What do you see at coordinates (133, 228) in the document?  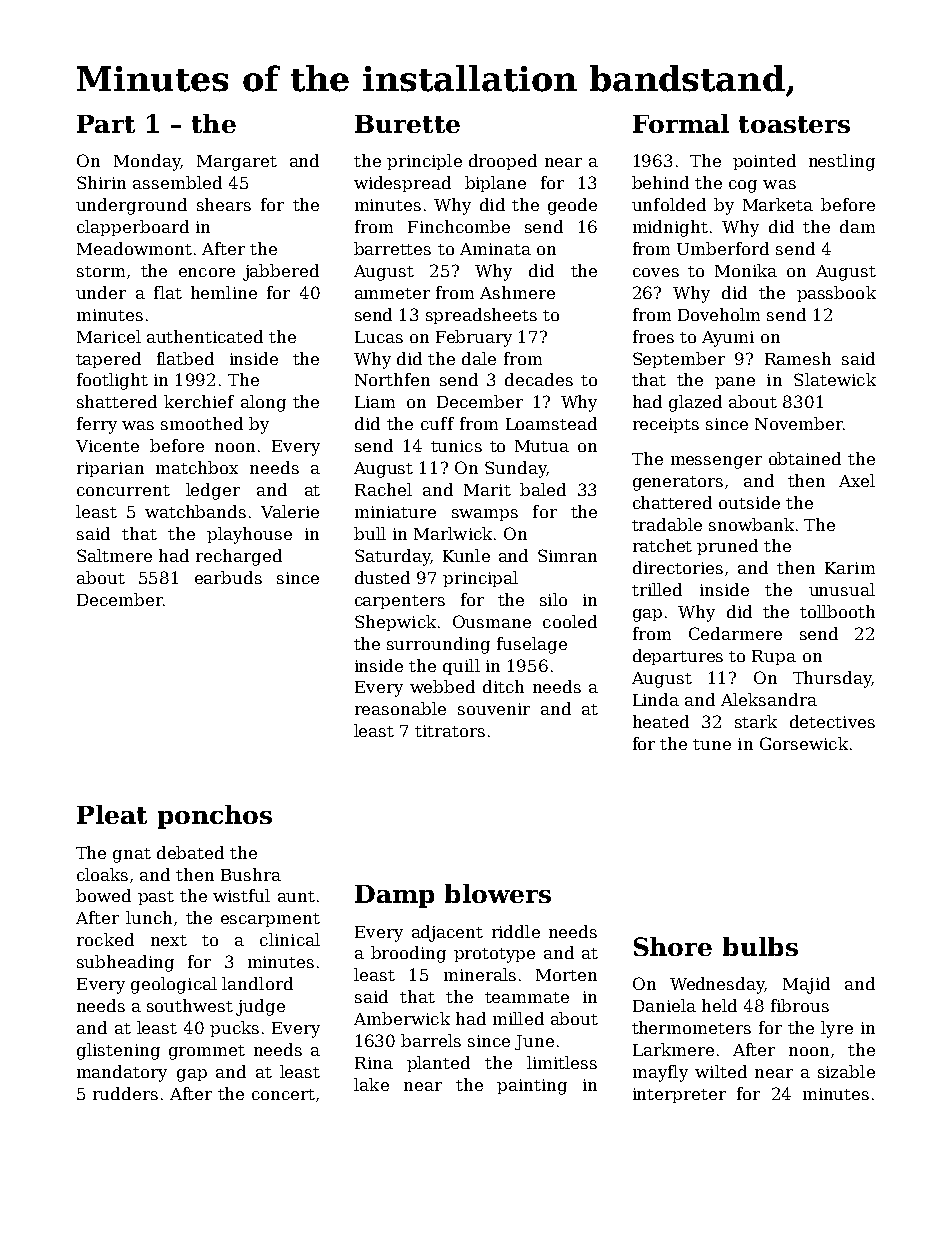 I see `clapperboard` at bounding box center [133, 228].
